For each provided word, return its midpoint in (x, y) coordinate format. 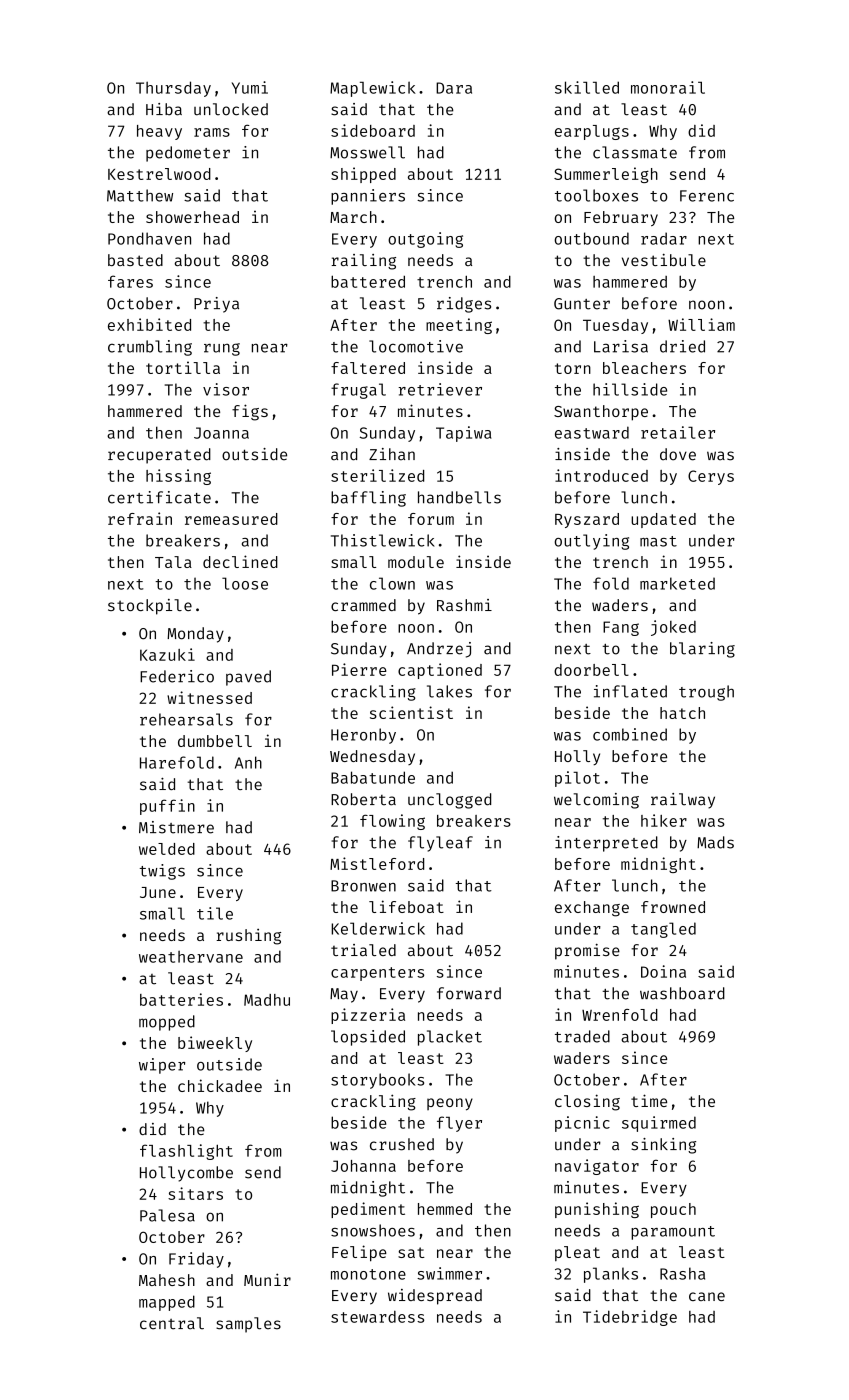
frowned (673, 907)
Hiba (164, 109)
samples (248, 1325)
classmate (635, 152)
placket (450, 1038)
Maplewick (373, 89)
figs (250, 412)
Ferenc (707, 196)
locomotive (416, 346)
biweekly (215, 1044)
